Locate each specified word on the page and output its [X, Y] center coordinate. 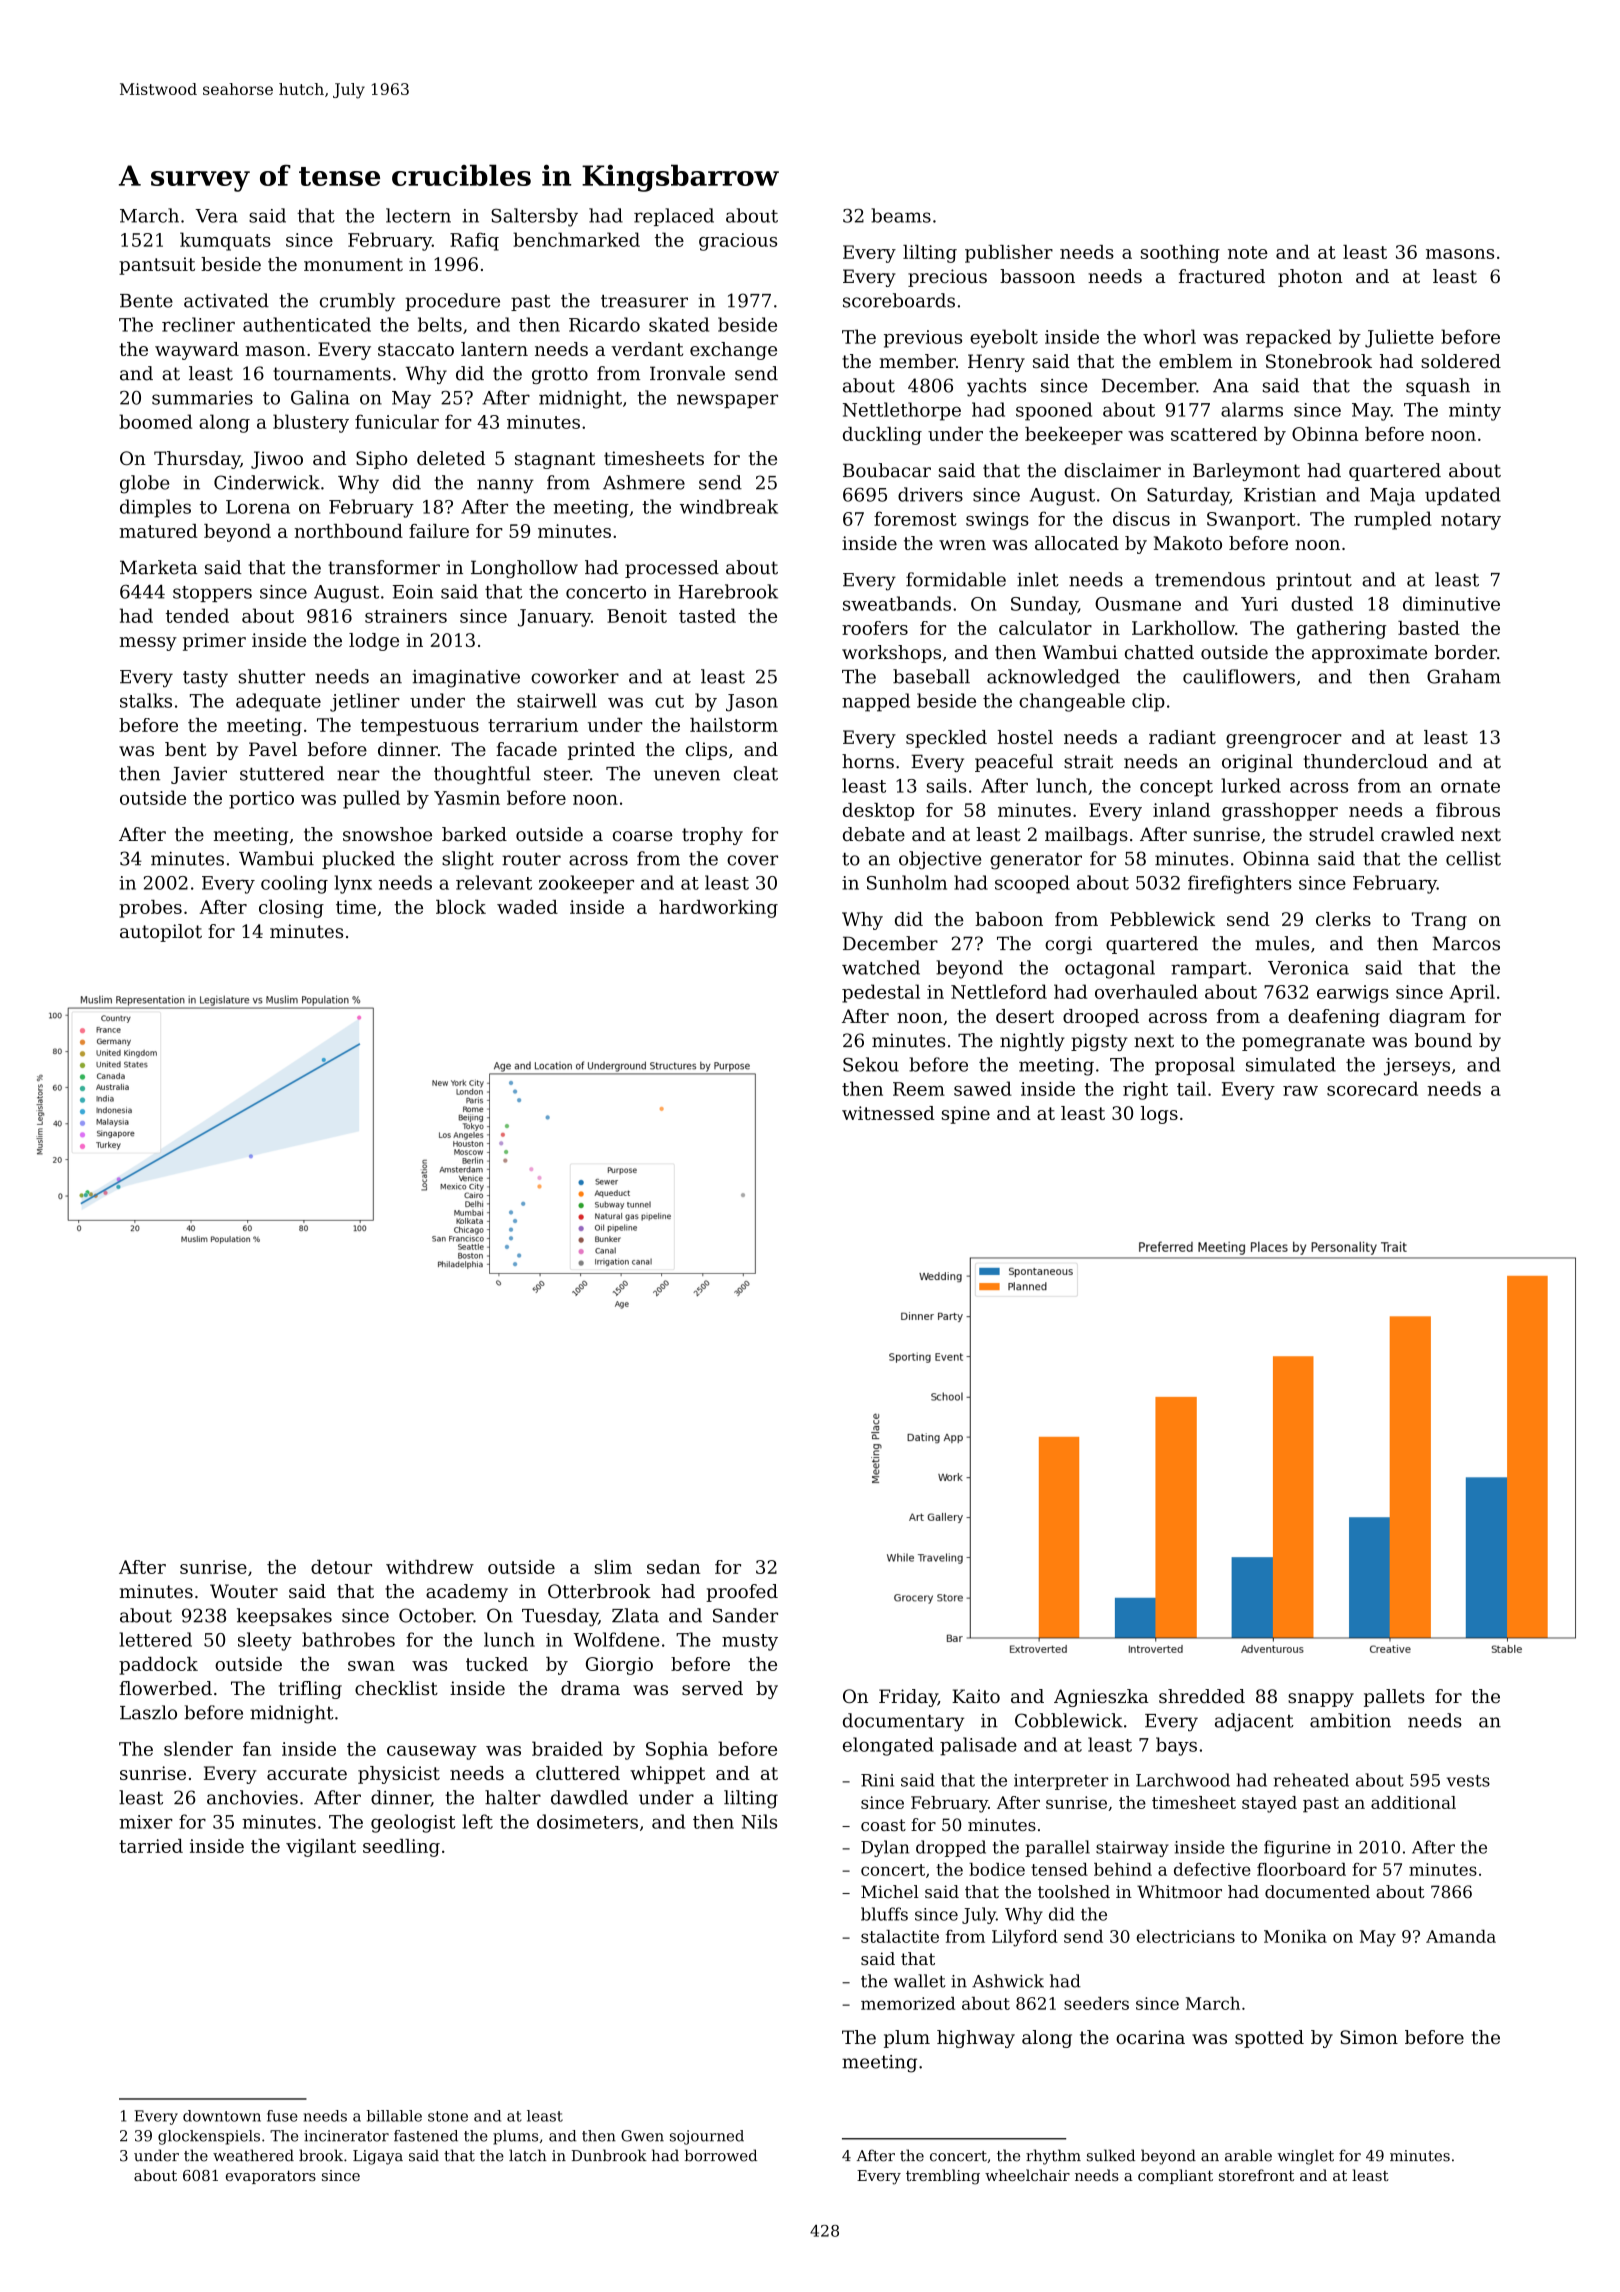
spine [966, 1115]
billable [394, 2116]
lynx [353, 884]
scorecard [1372, 1088]
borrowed [721, 2155]
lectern [418, 215]
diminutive [1451, 603]
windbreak [729, 506]
